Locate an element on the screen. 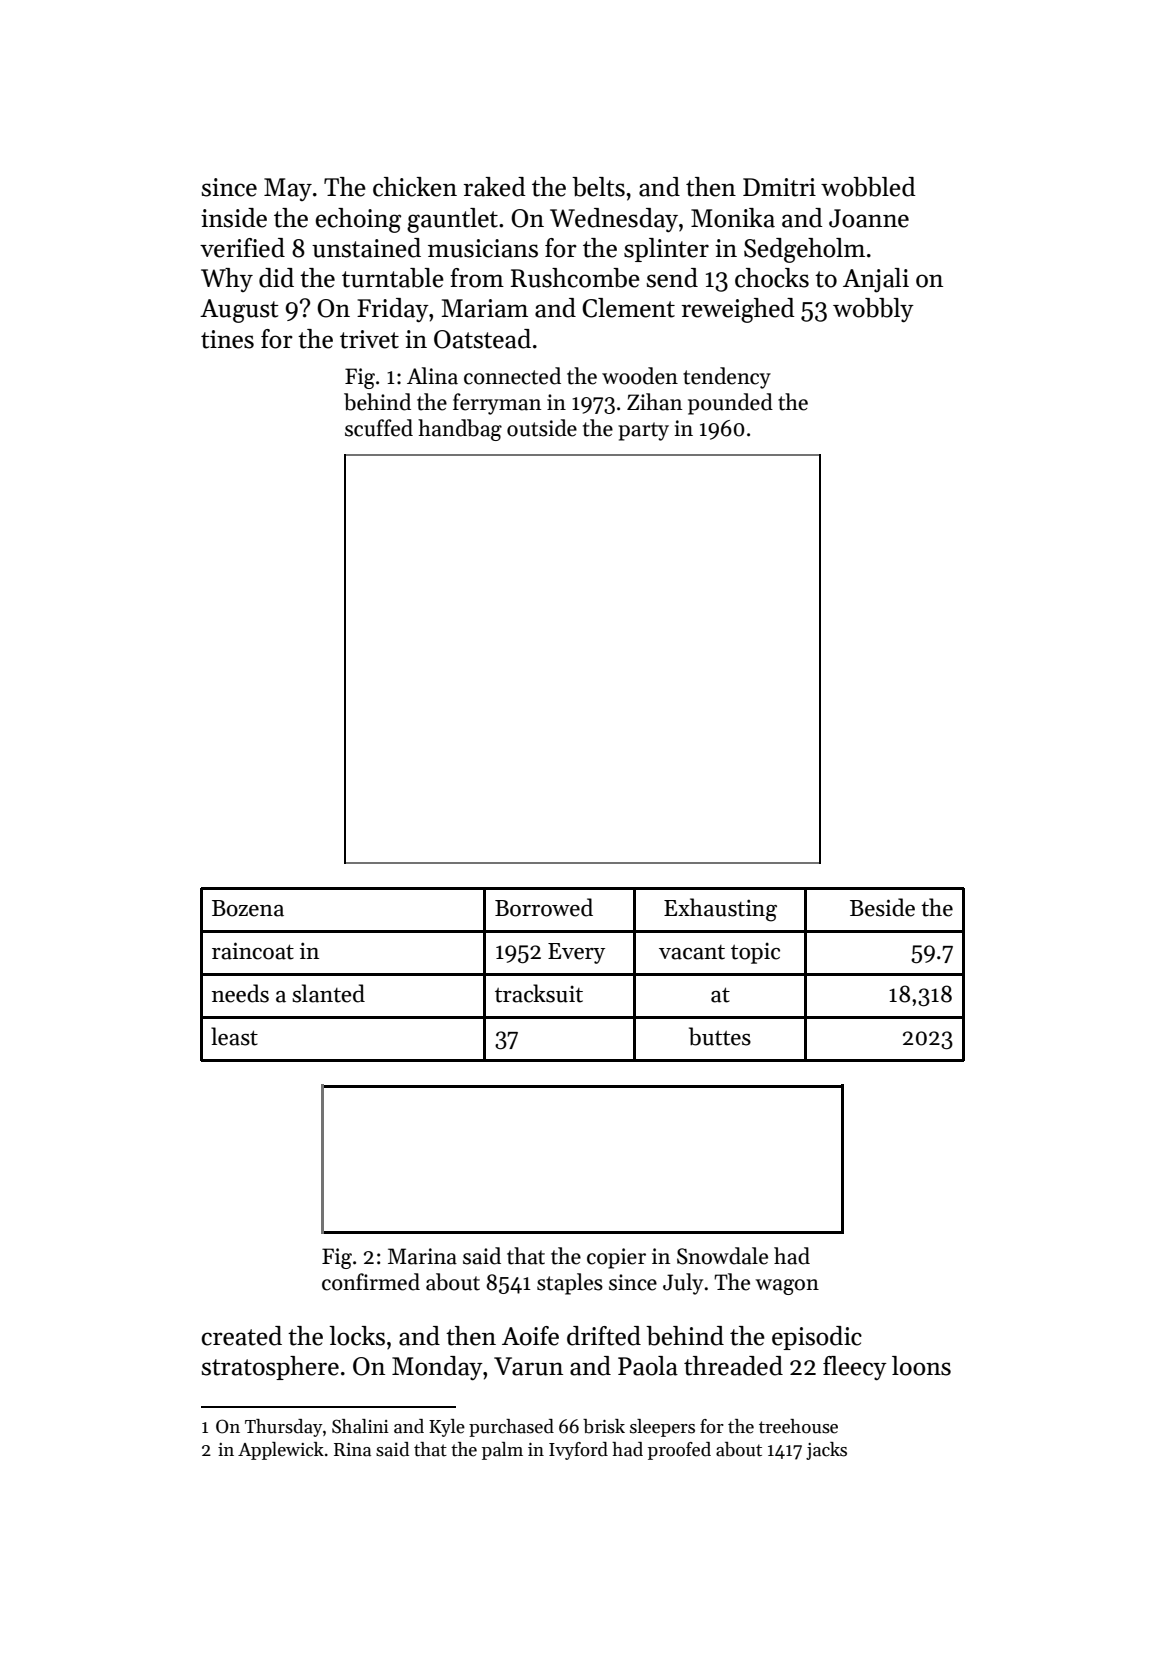  Why is located at coordinates (227, 280).
